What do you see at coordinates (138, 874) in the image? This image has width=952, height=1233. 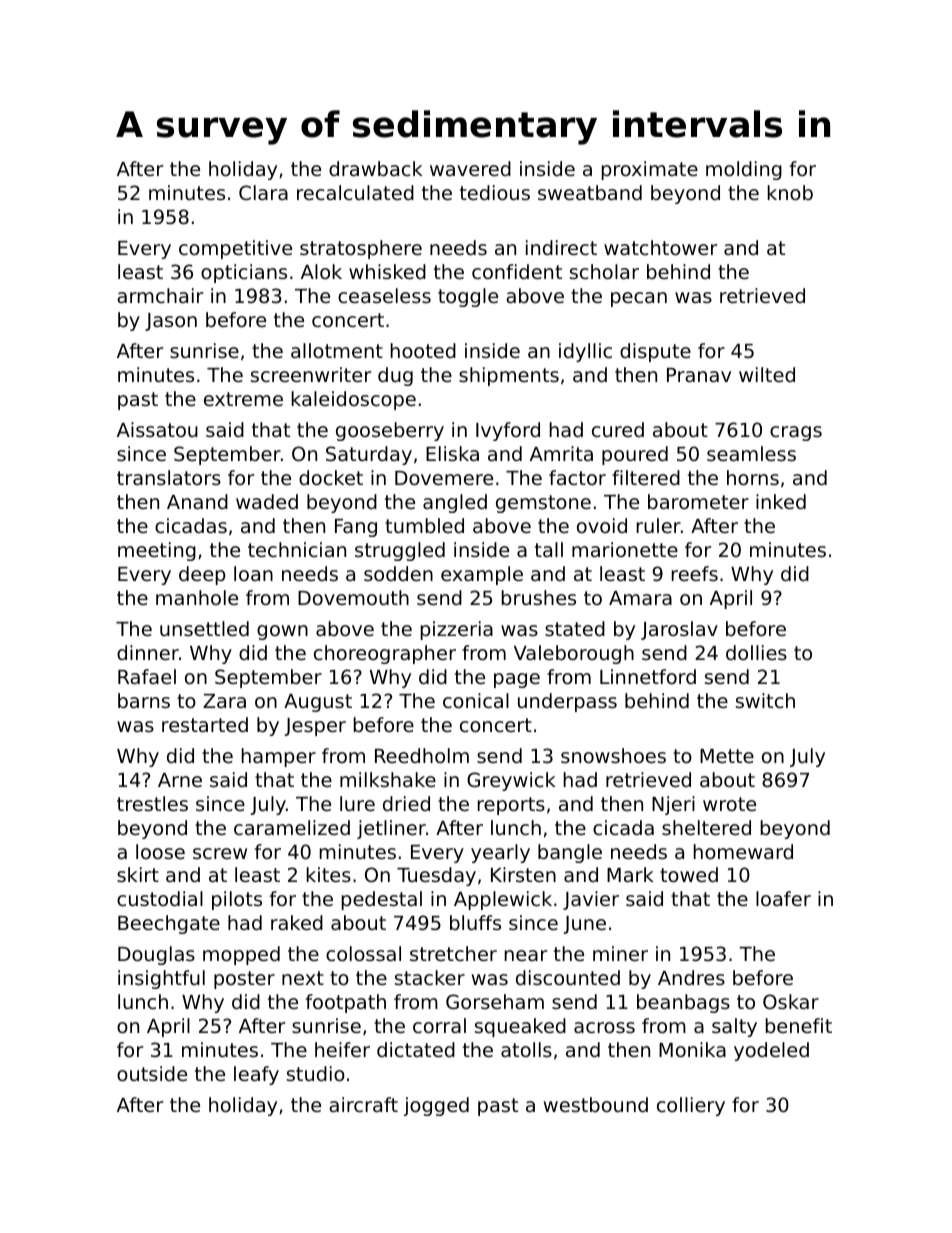 I see `skirt` at bounding box center [138, 874].
